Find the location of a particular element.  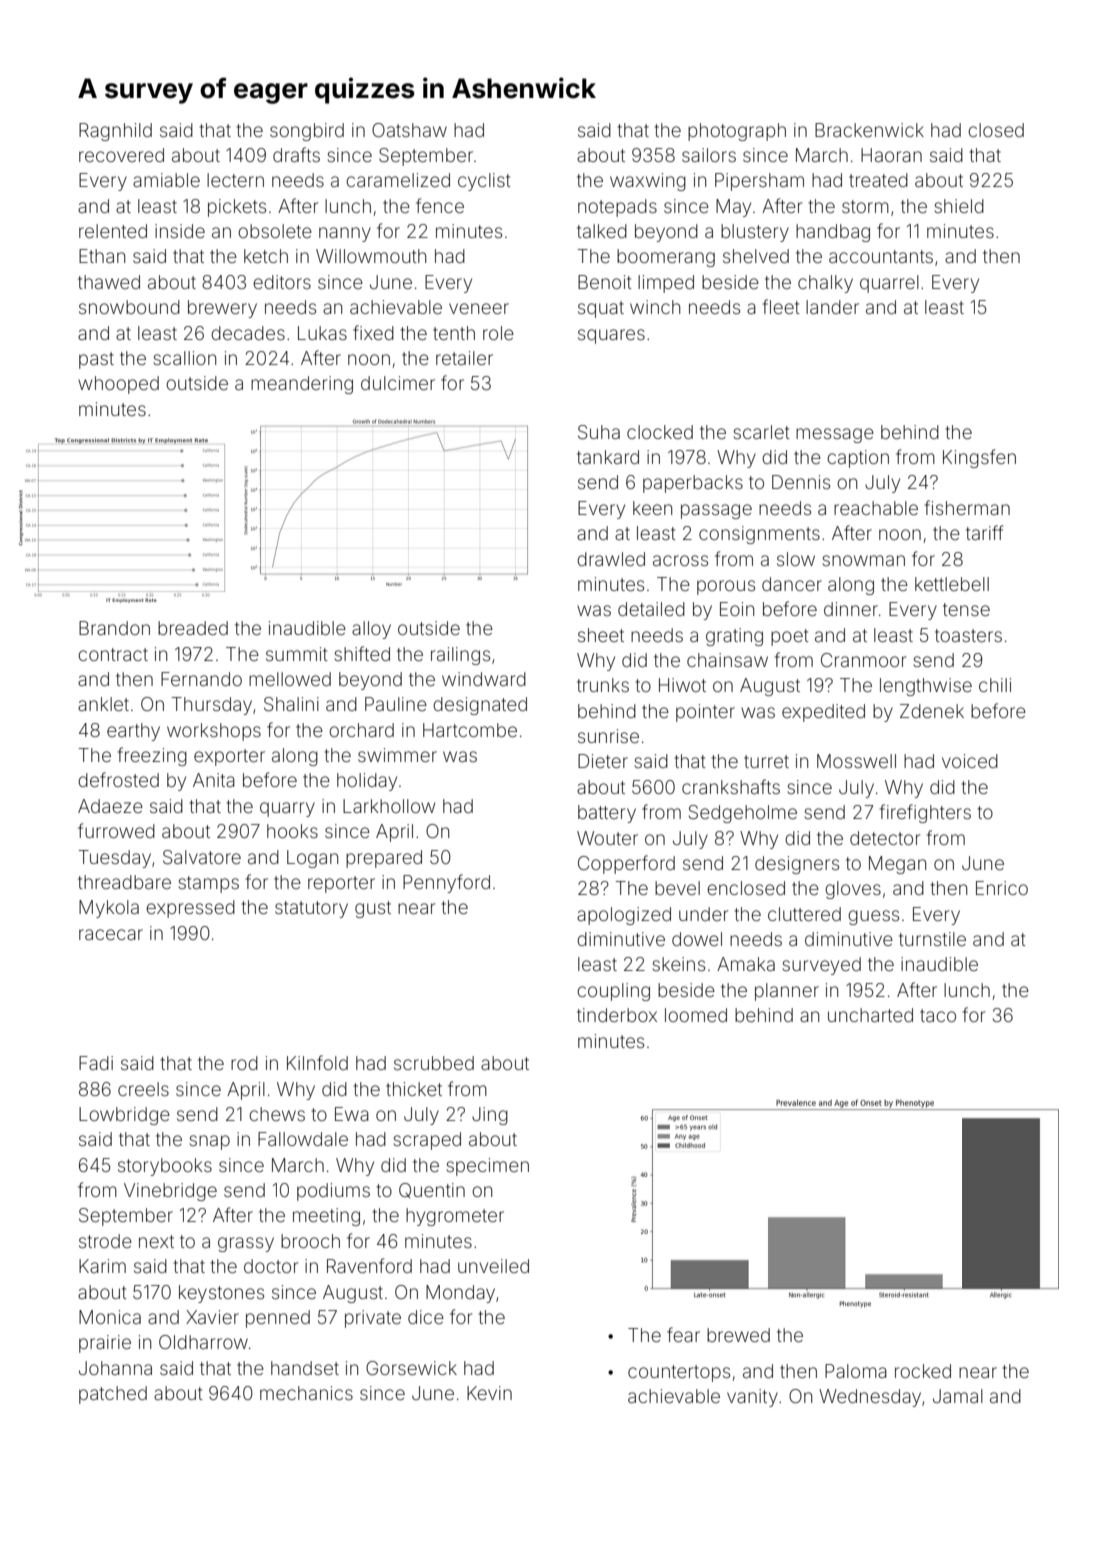

guess is located at coordinates (873, 917).
